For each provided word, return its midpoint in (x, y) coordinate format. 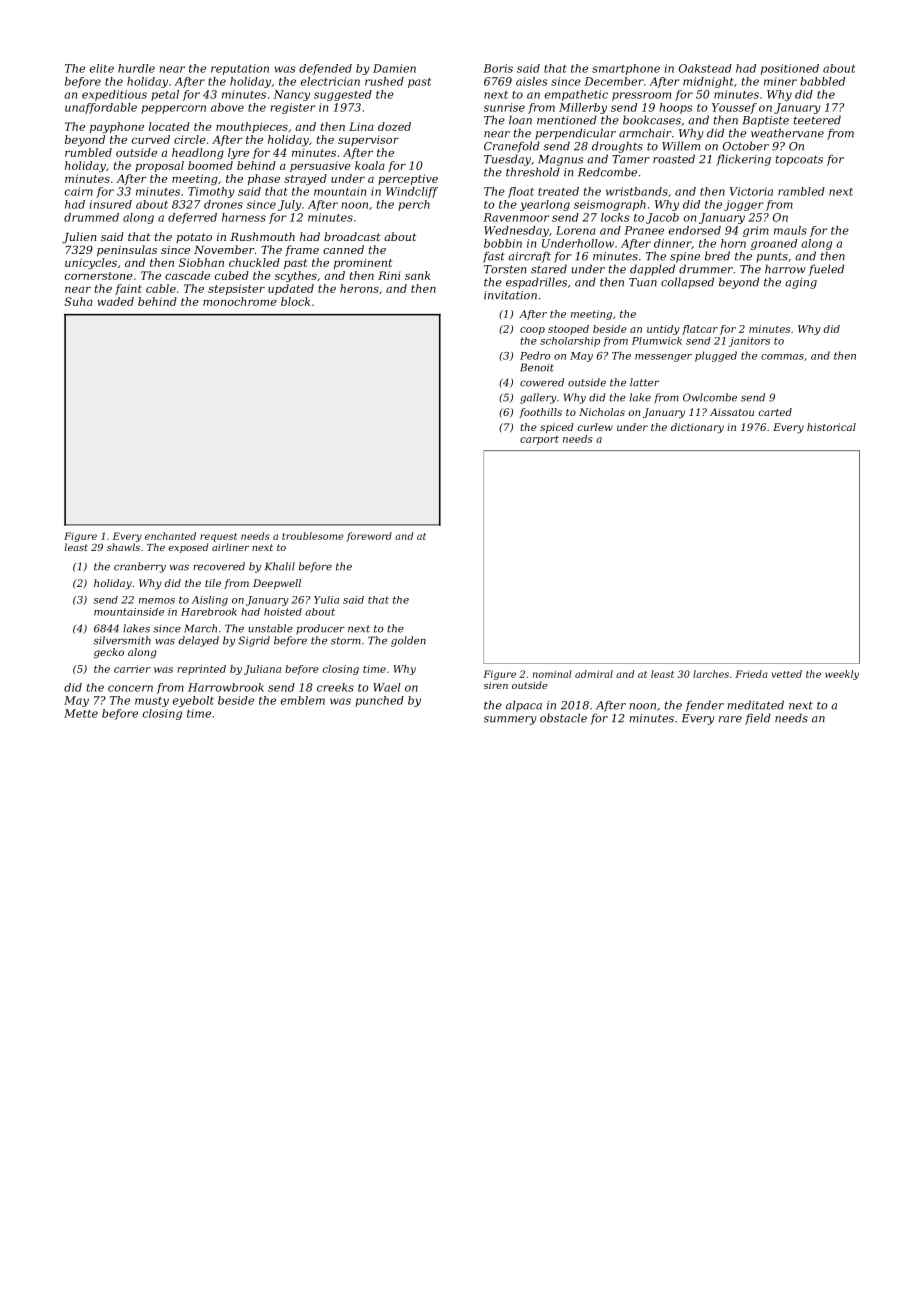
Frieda (751, 674)
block (295, 301)
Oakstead (705, 68)
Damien (394, 68)
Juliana (262, 670)
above (227, 107)
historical (831, 427)
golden (408, 641)
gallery (538, 398)
